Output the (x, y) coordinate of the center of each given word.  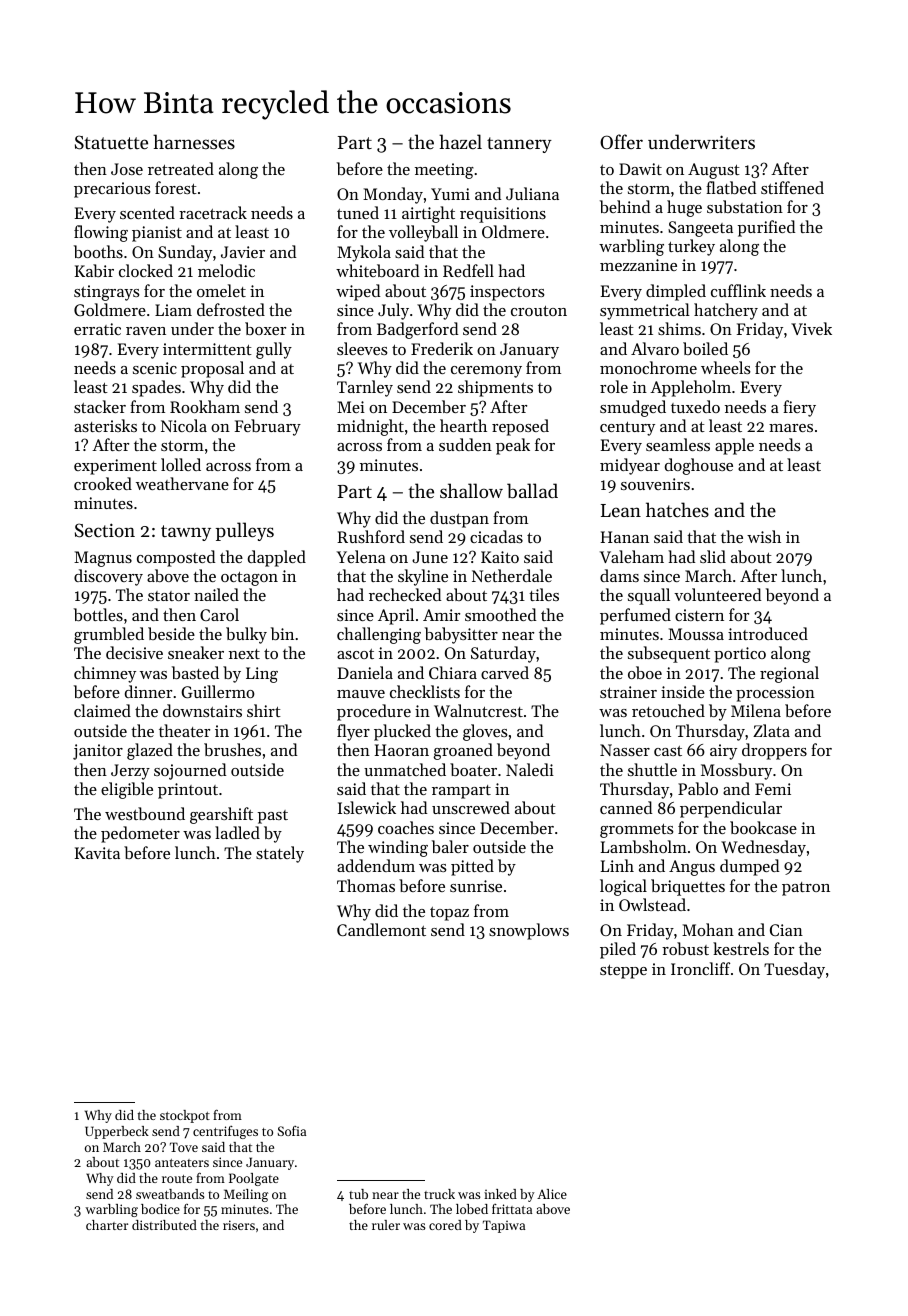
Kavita (97, 853)
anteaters (182, 1163)
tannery (519, 145)
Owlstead (652, 904)
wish (764, 536)
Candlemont (381, 929)
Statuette (111, 142)
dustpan (459, 519)
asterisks (105, 425)
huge (684, 208)
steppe (623, 972)
